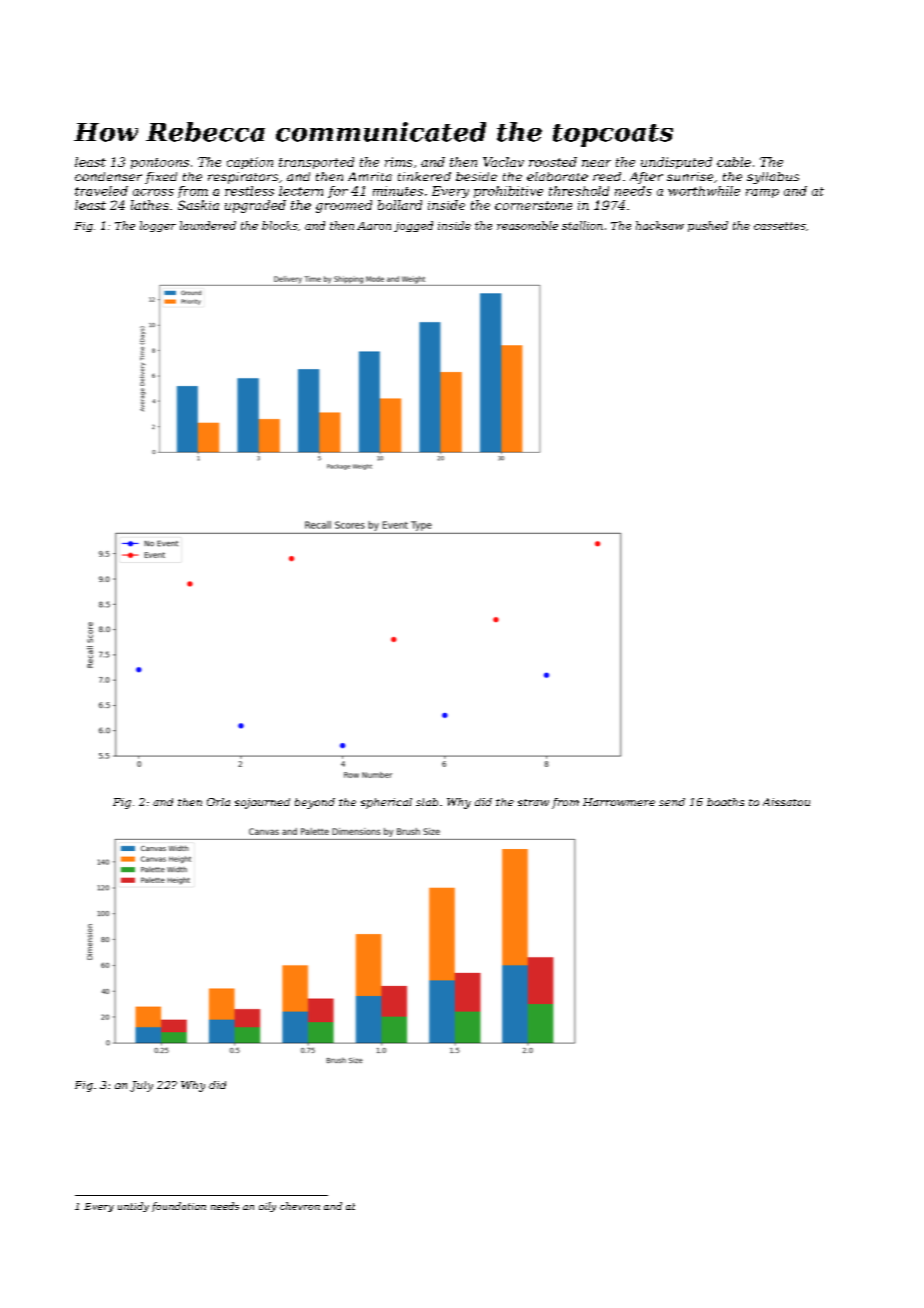  I want to click on chevron, so click(300, 1206).
